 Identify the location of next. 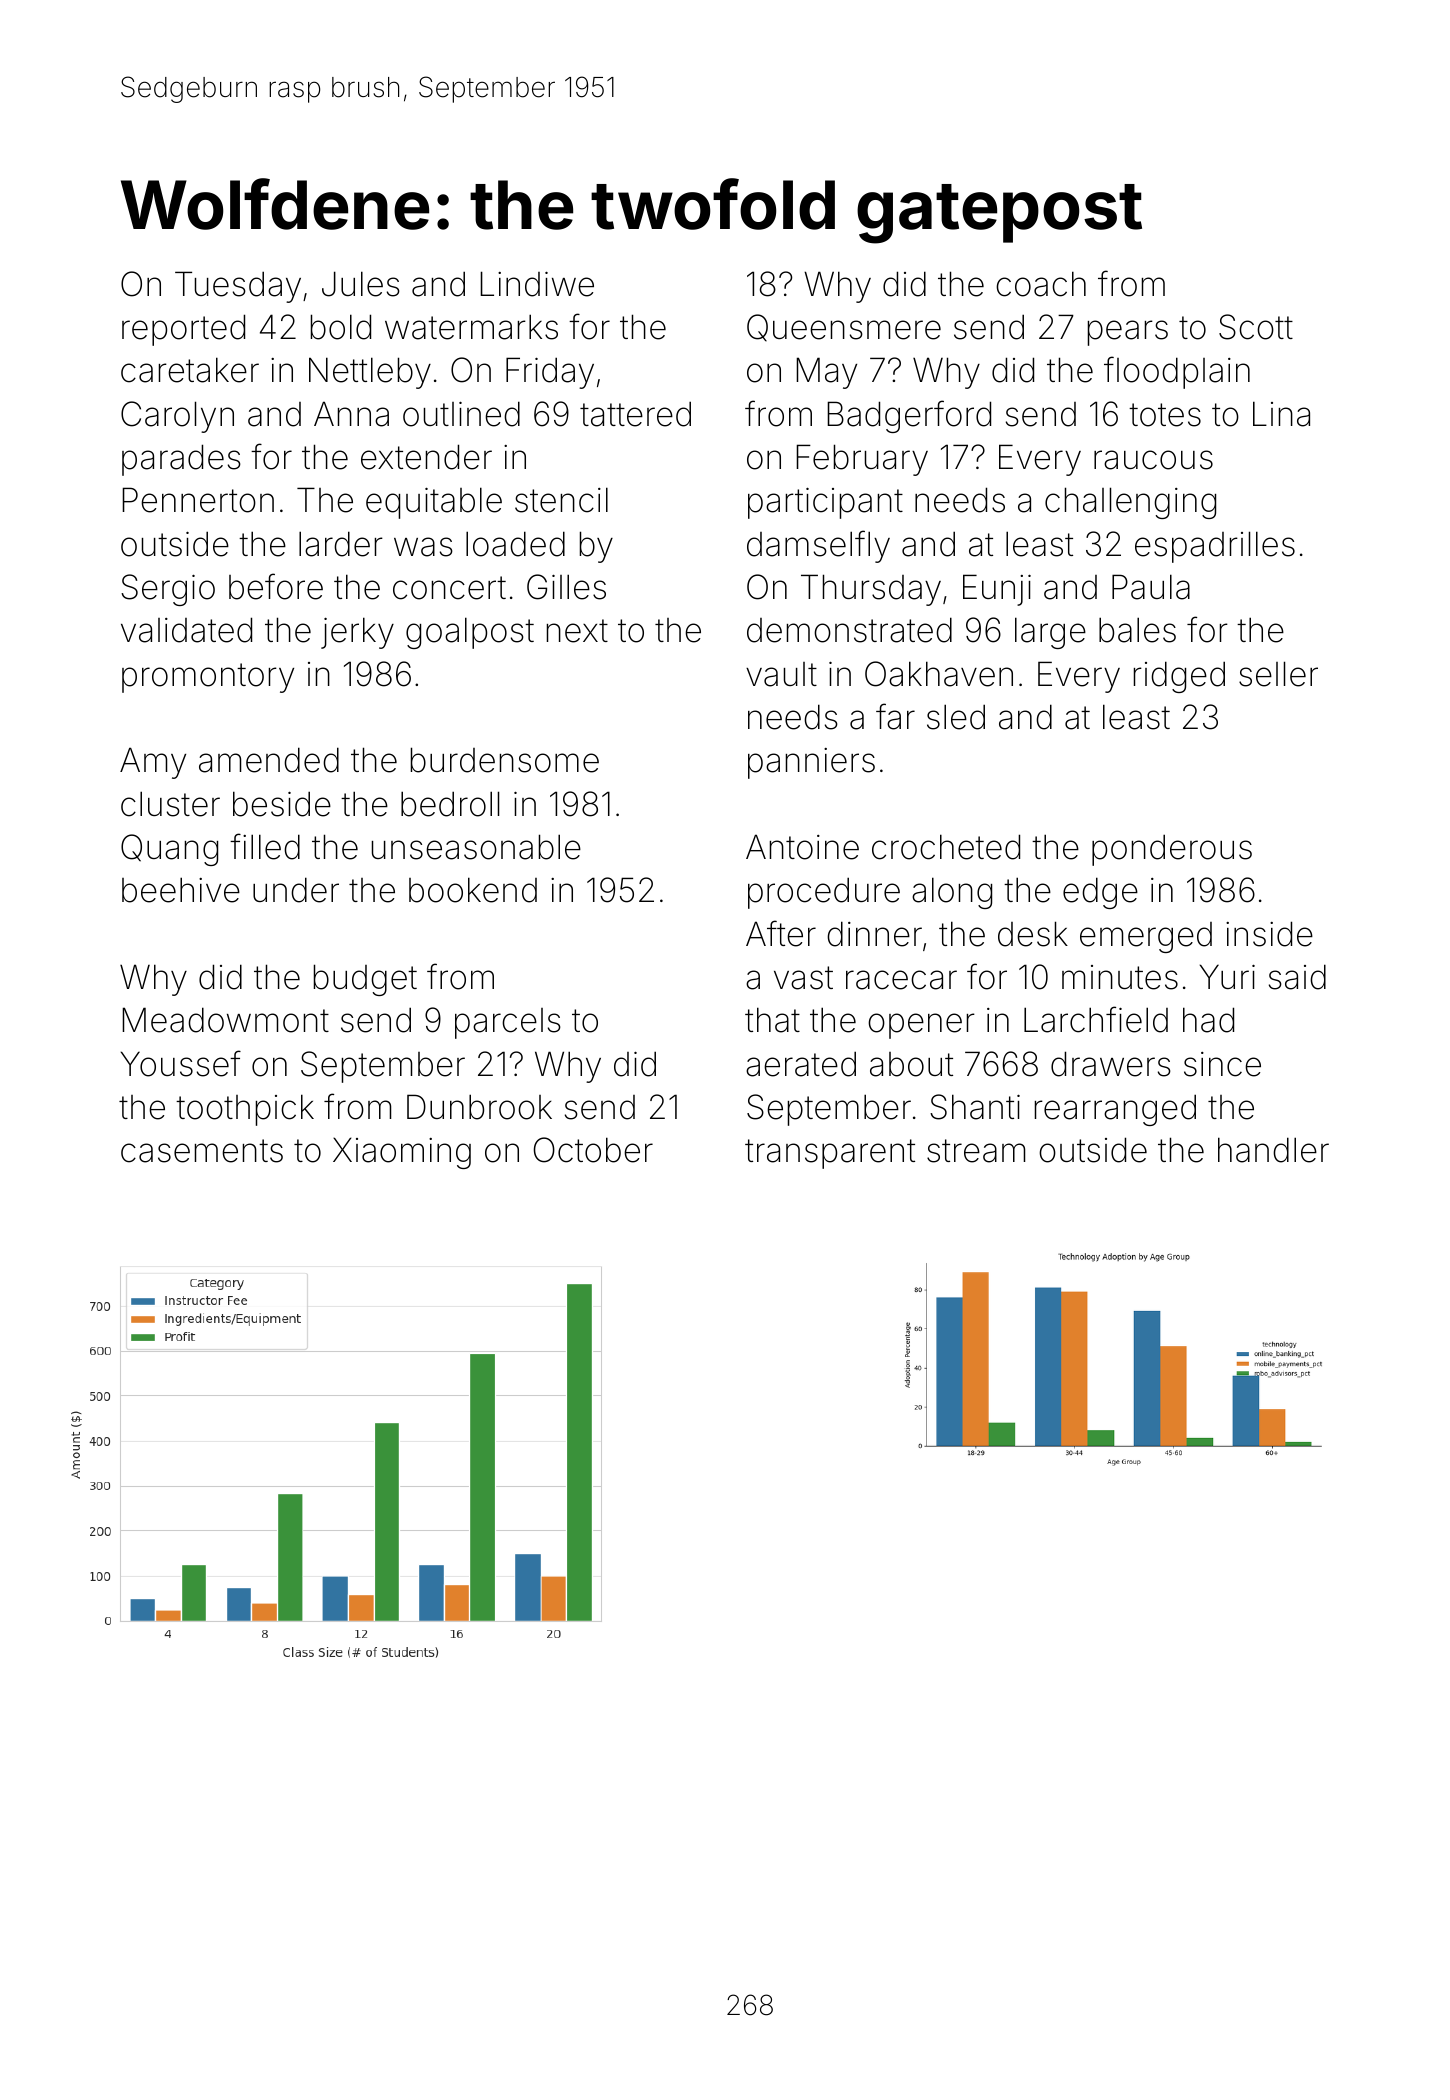
(577, 631).
